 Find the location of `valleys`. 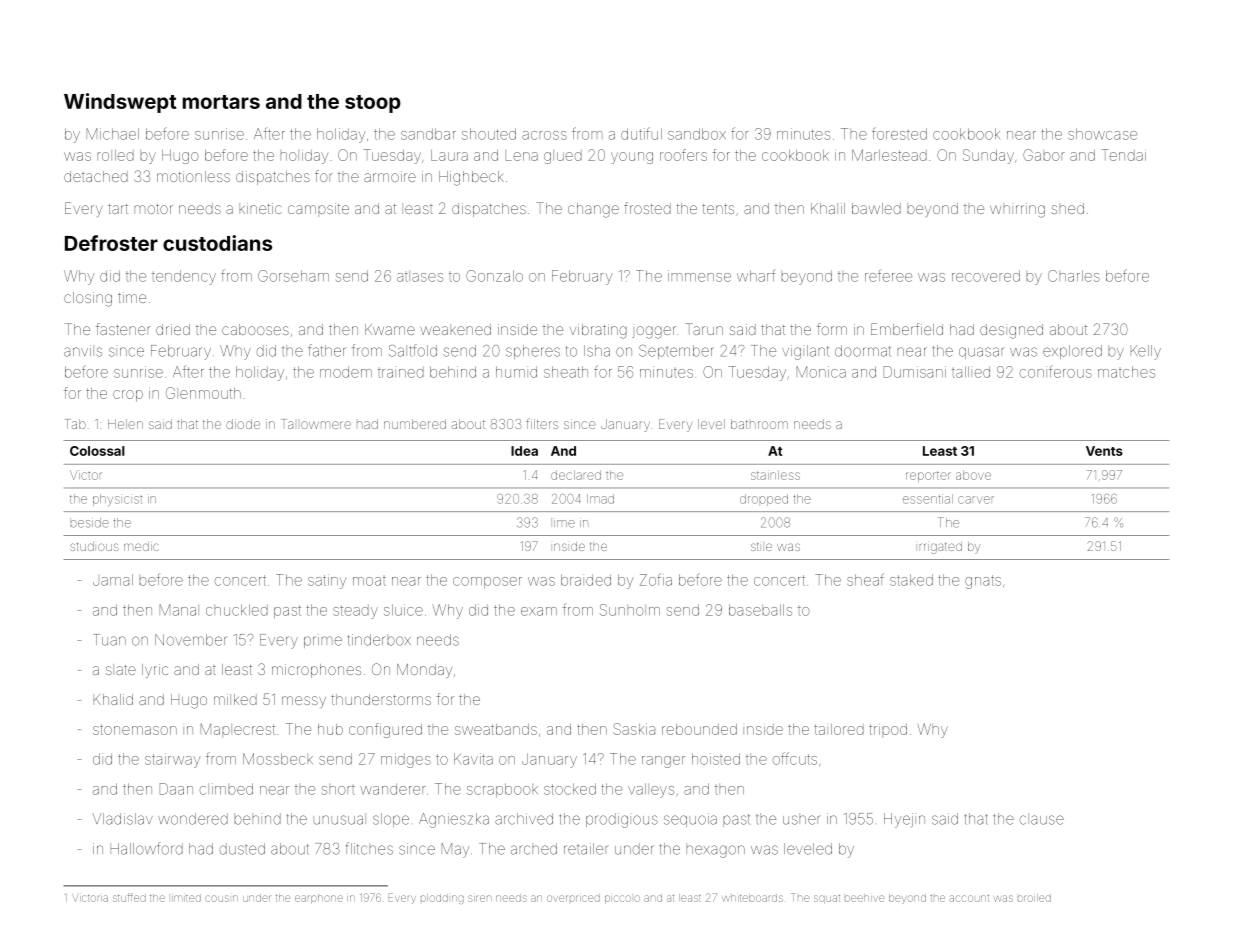

valleys is located at coordinates (651, 790).
